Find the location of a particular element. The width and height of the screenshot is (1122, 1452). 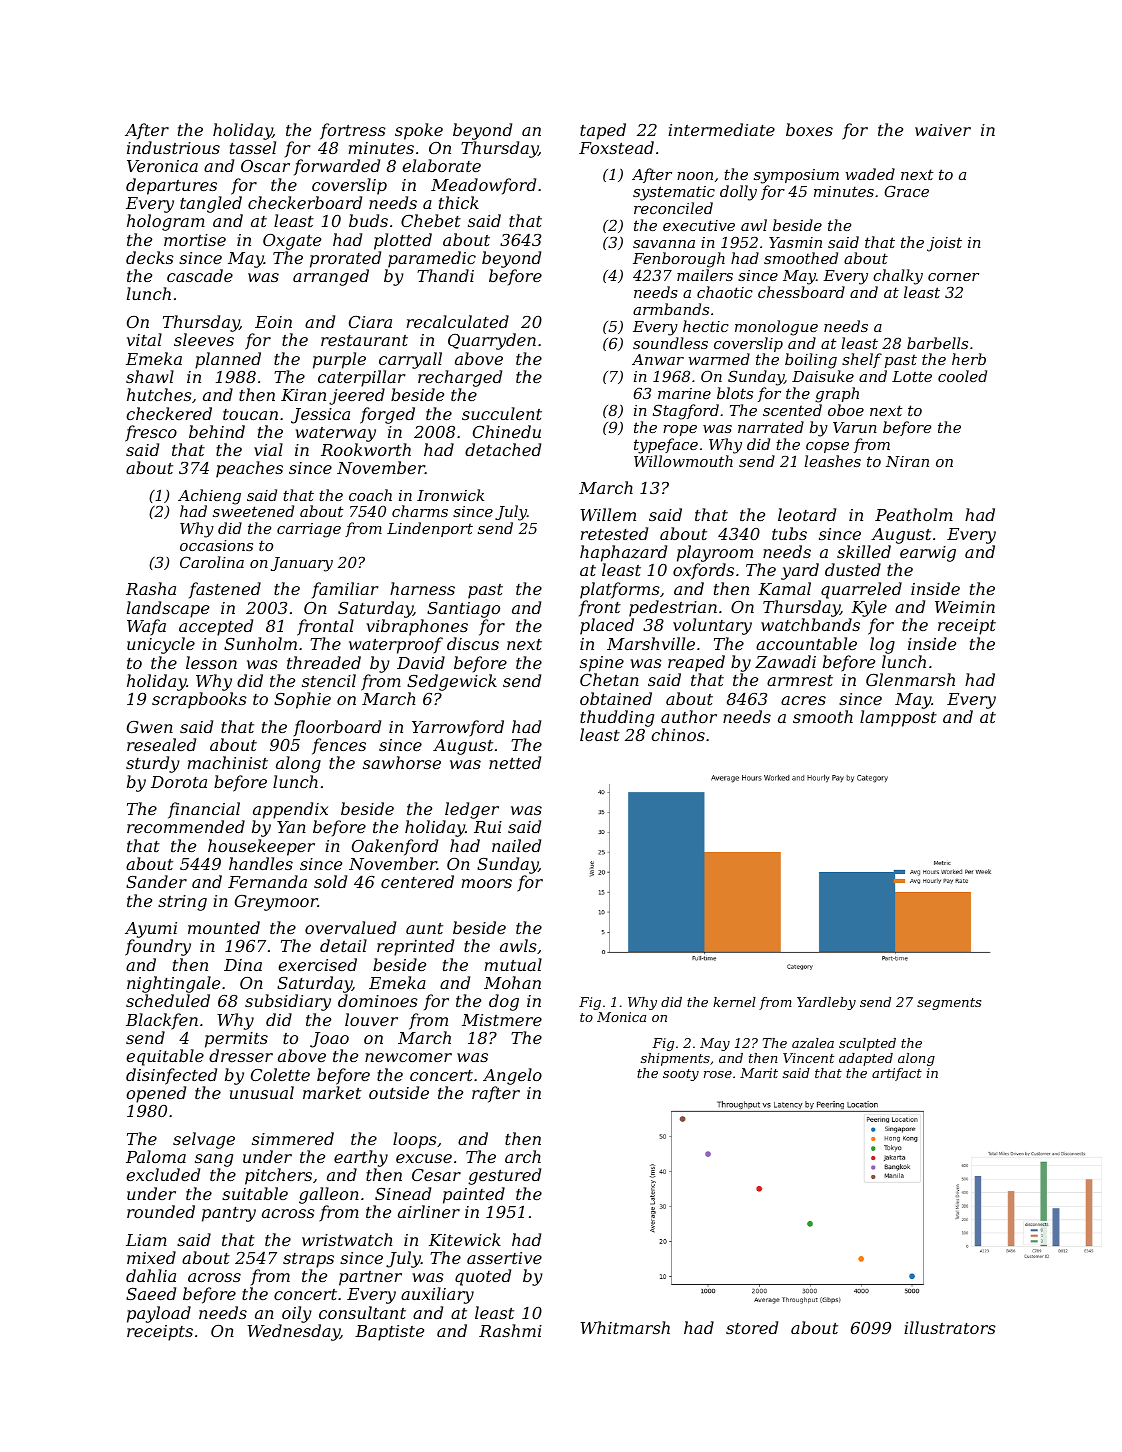

lamppost is located at coordinates (898, 718).
